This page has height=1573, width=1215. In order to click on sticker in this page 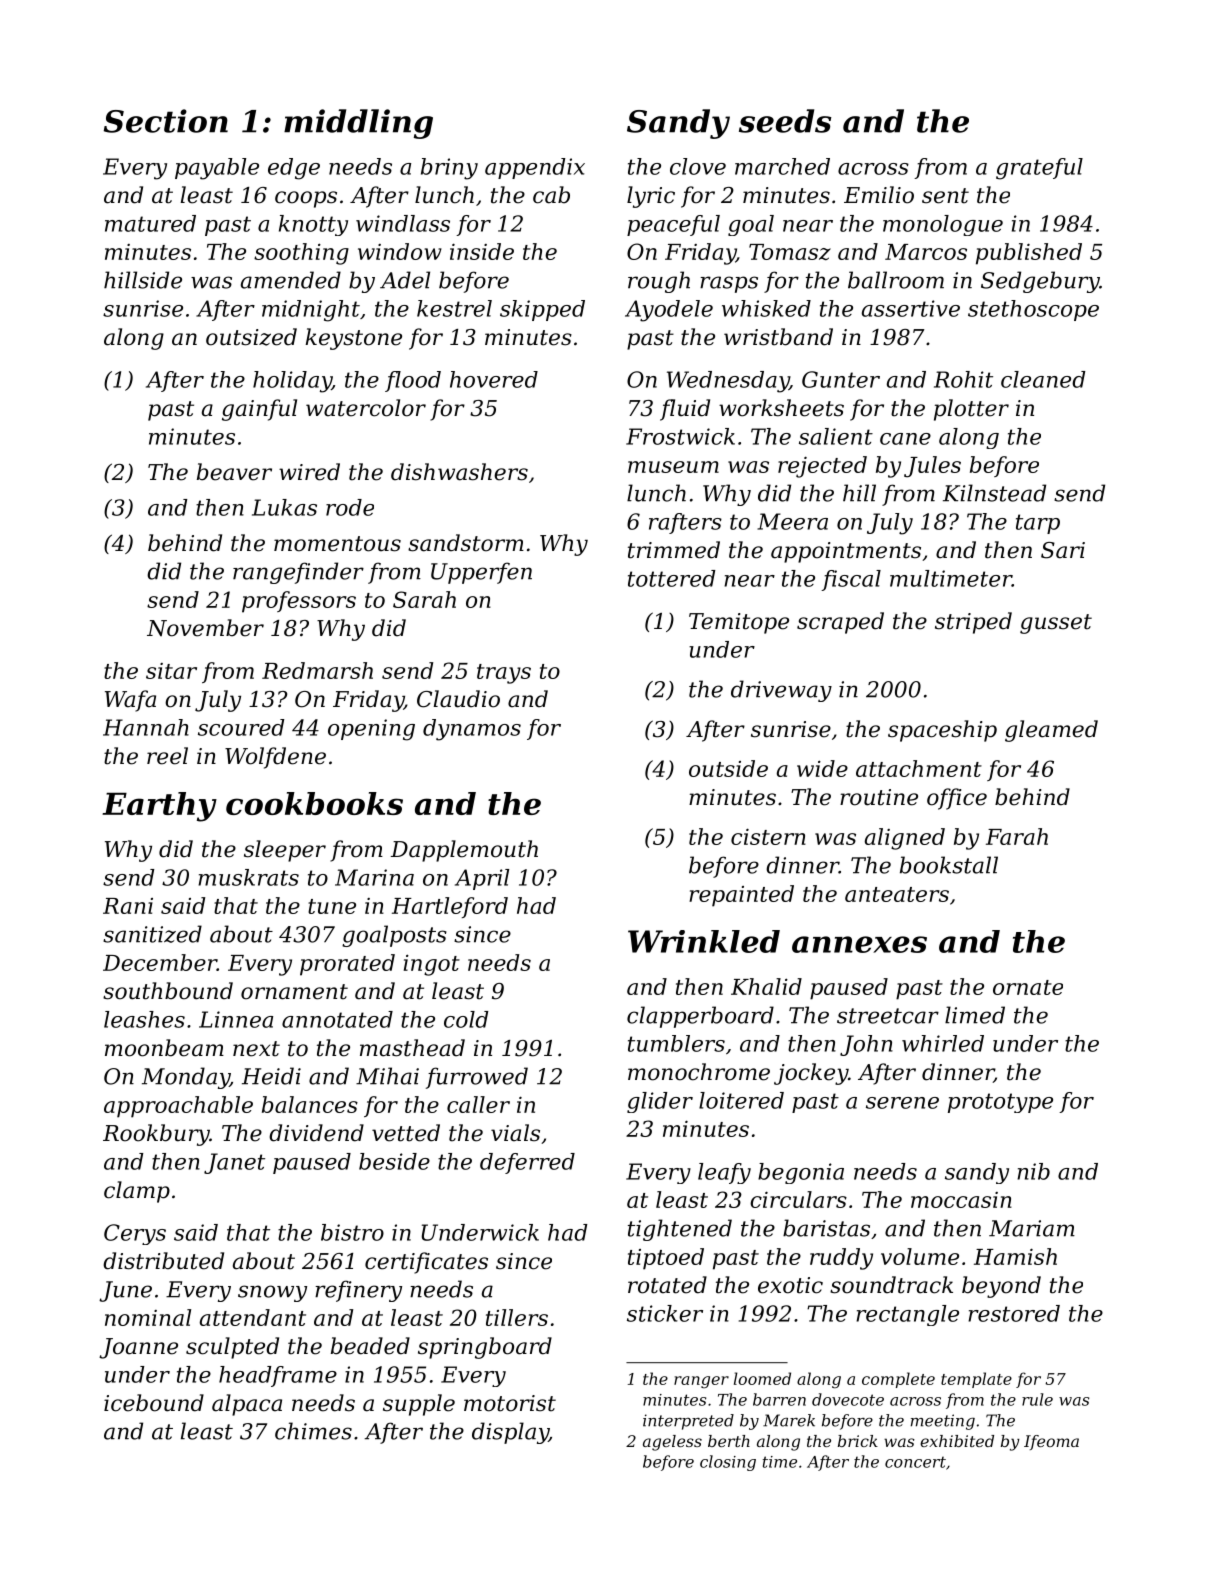, I will do `click(665, 1313)`.
